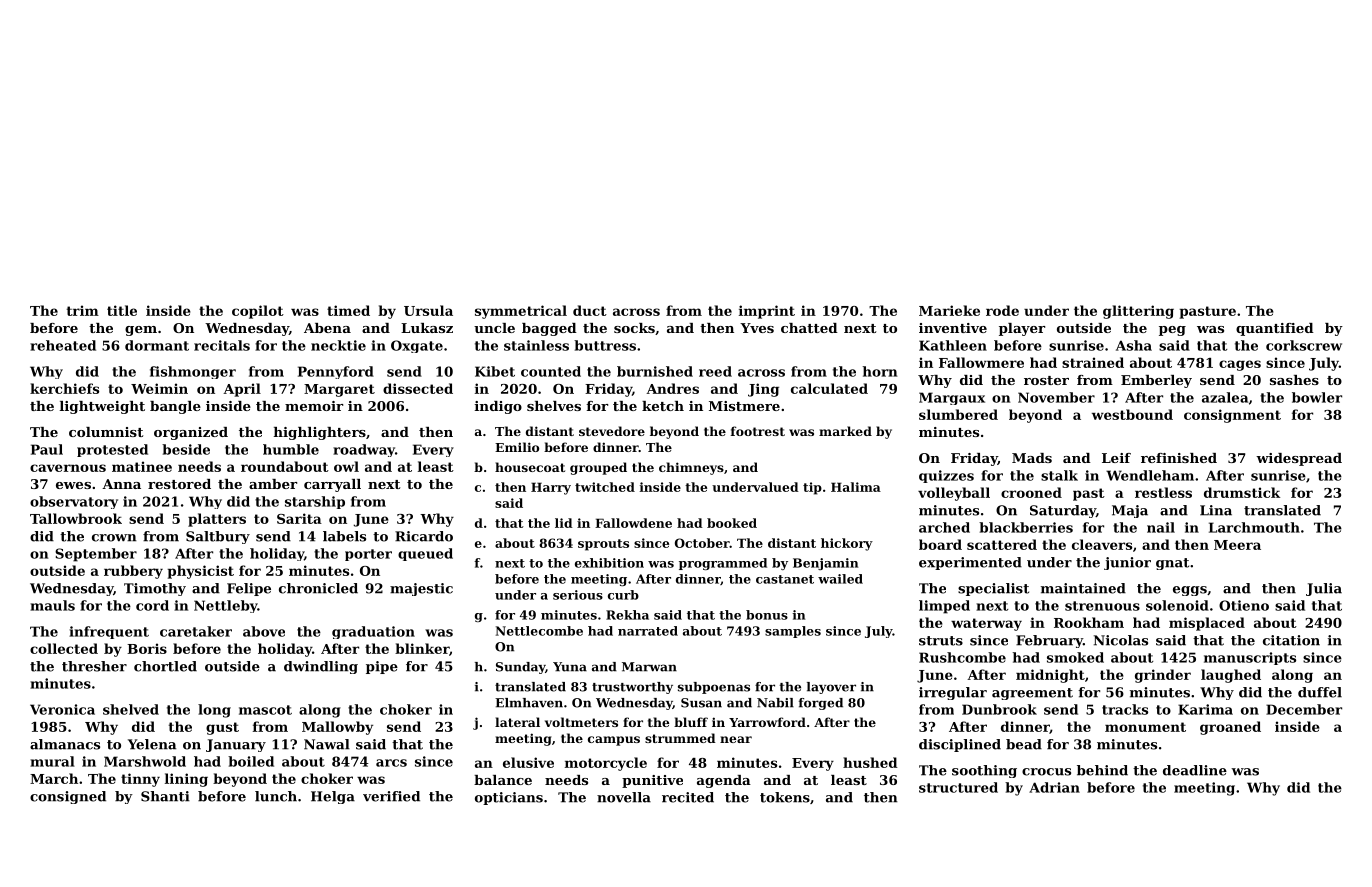 The height and width of the image is (887, 1372). What do you see at coordinates (1195, 770) in the image?
I see `deadline` at bounding box center [1195, 770].
